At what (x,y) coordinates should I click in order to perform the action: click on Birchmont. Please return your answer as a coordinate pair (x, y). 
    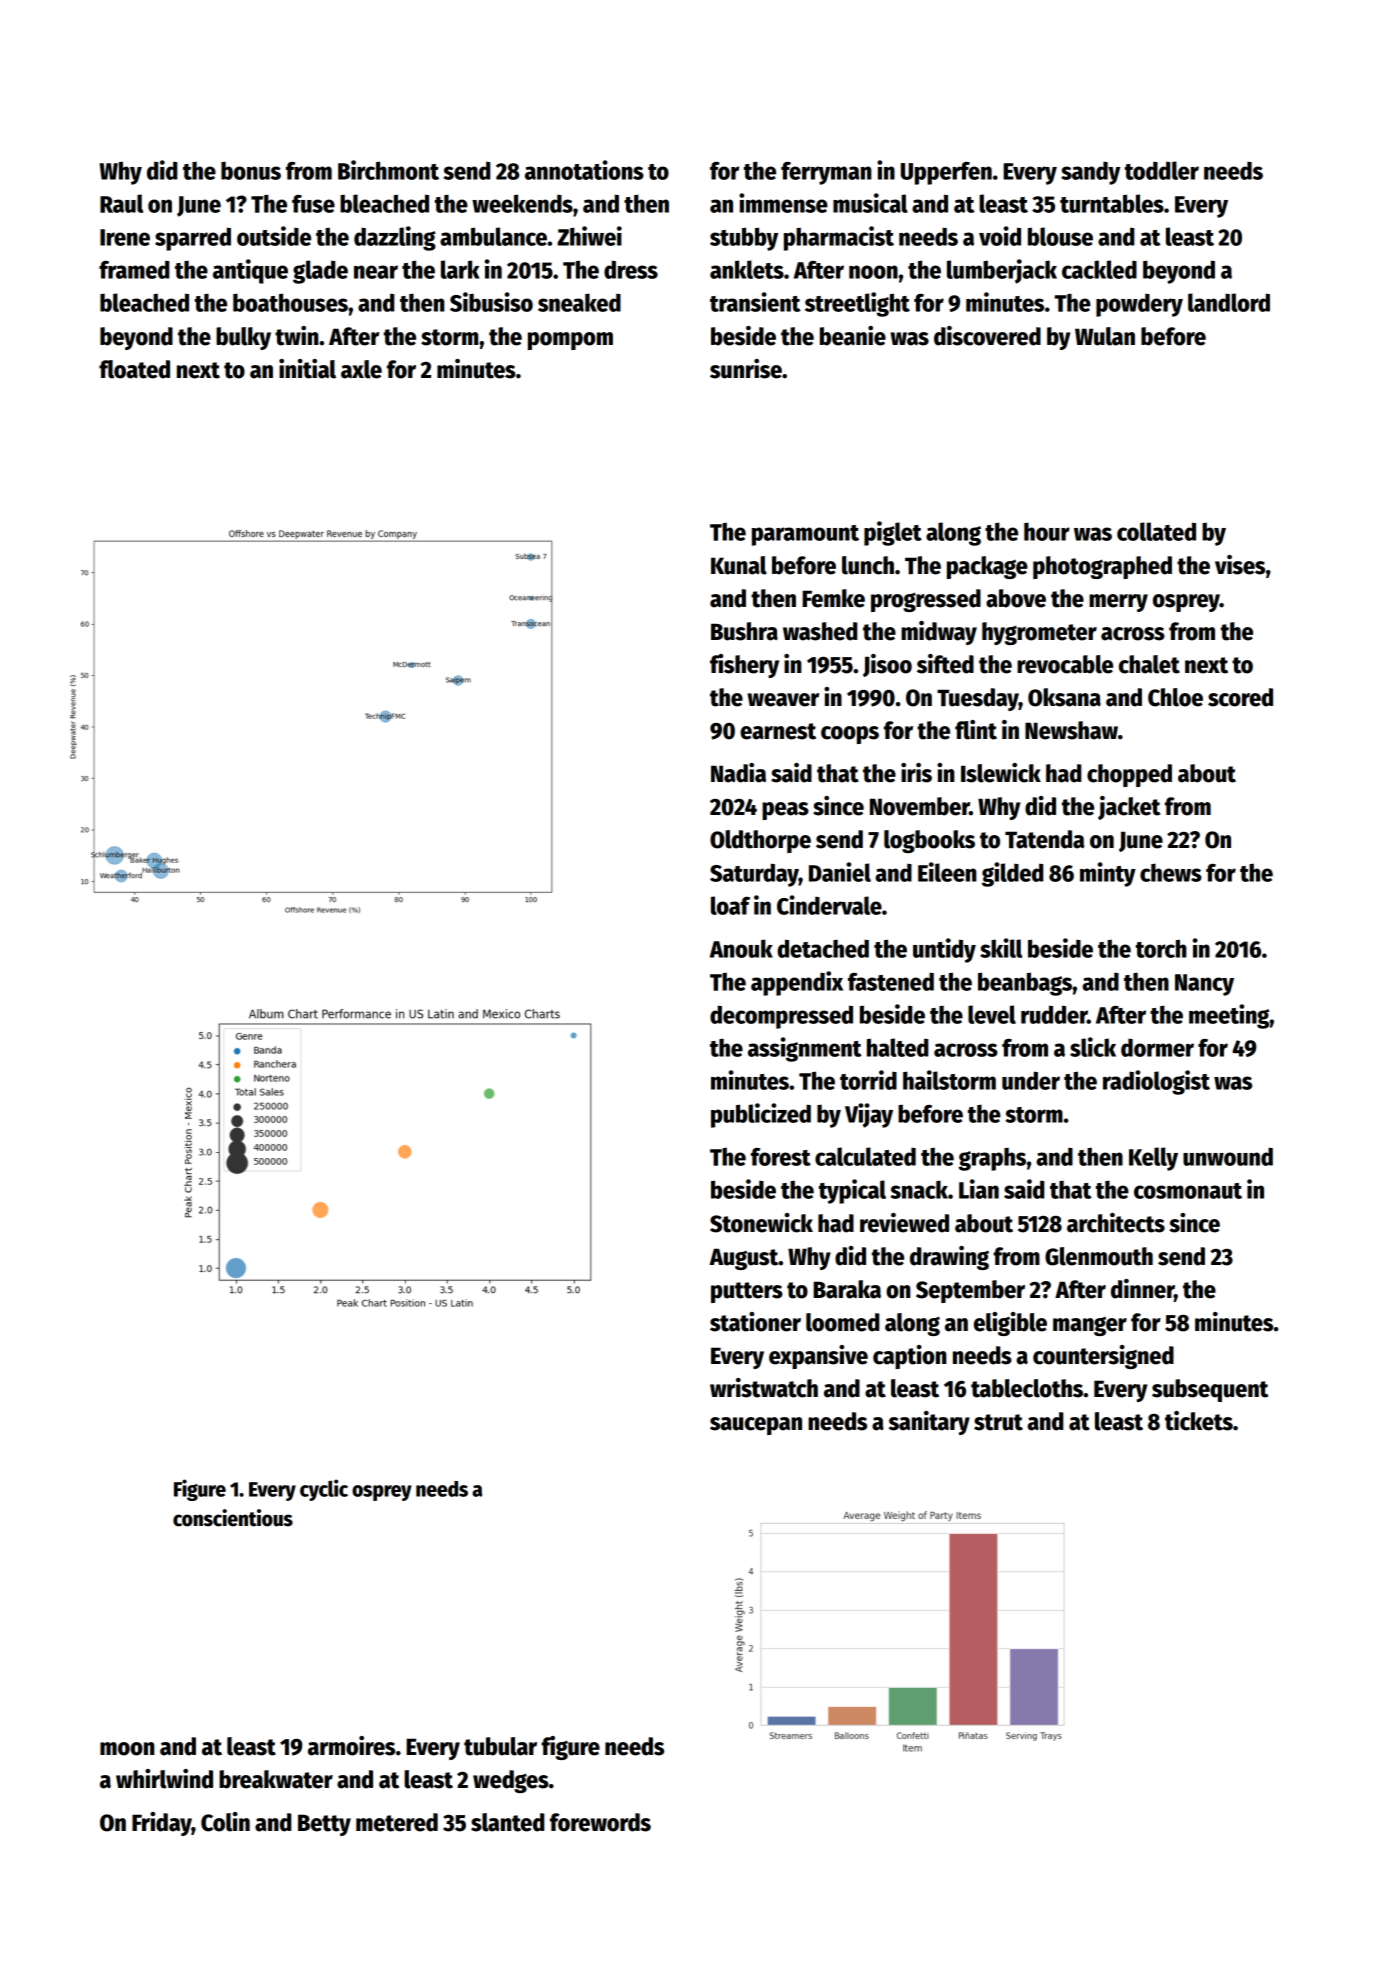
    Looking at the image, I should click on (388, 170).
